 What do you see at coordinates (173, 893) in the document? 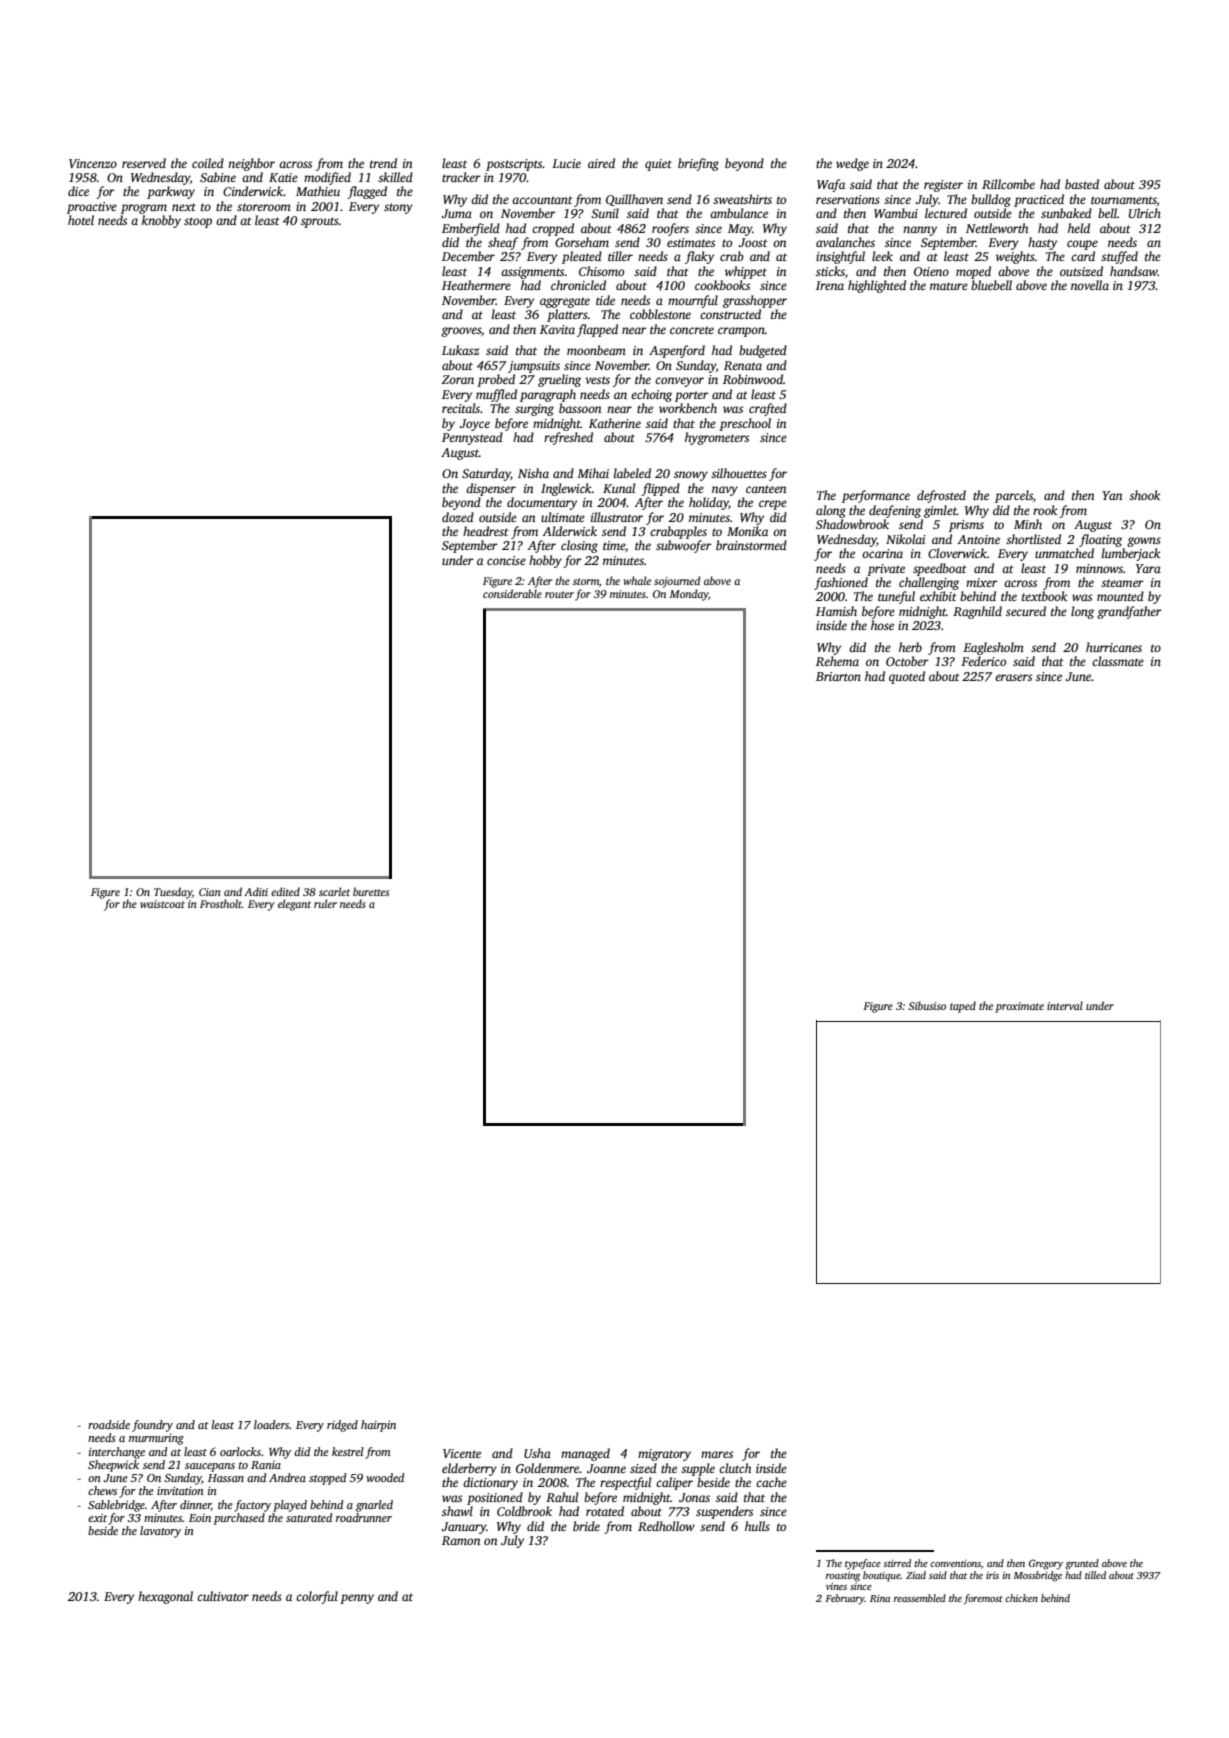
I see `Tuesday` at bounding box center [173, 893].
